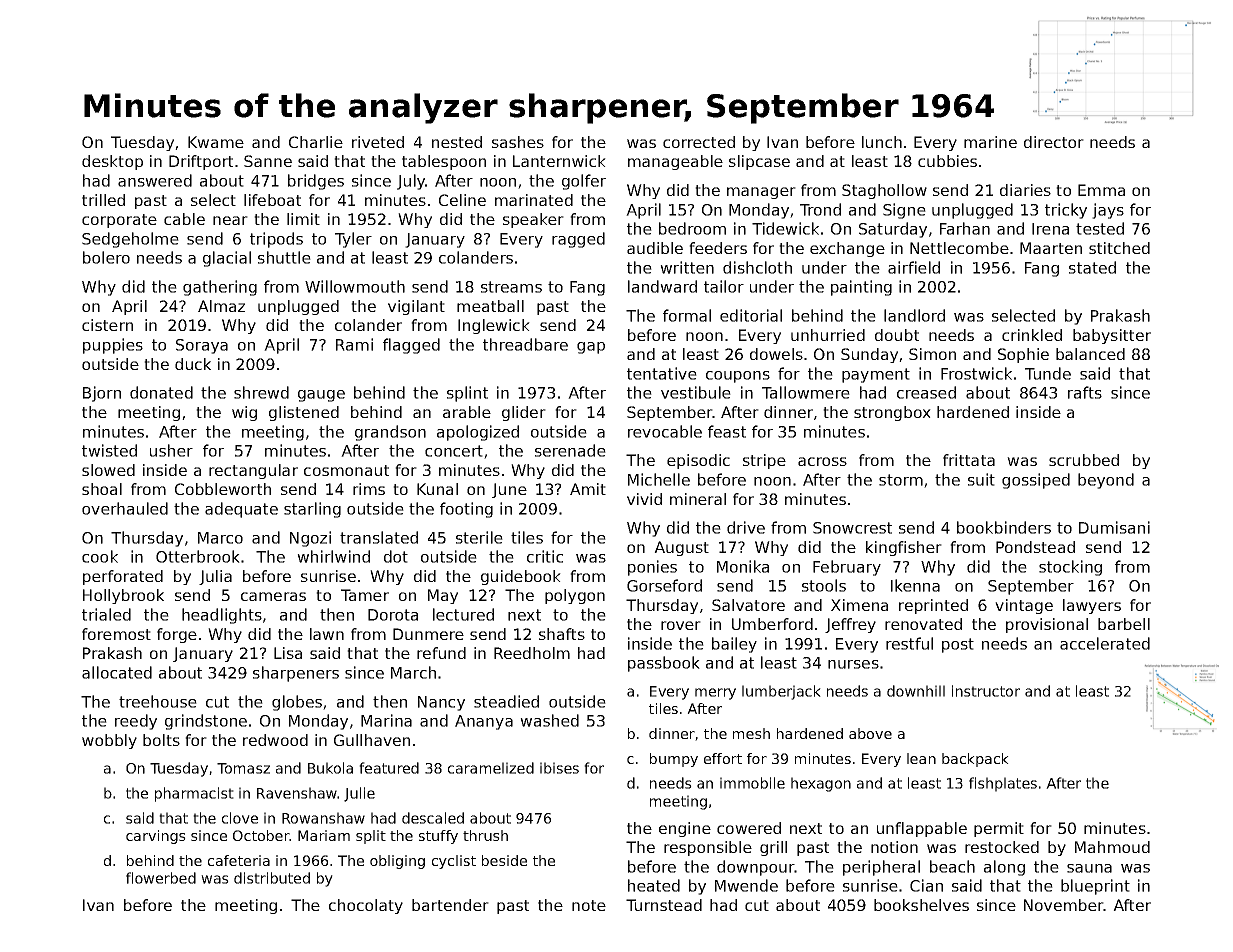 The image size is (1233, 952). I want to click on scrubbed, so click(1084, 460).
